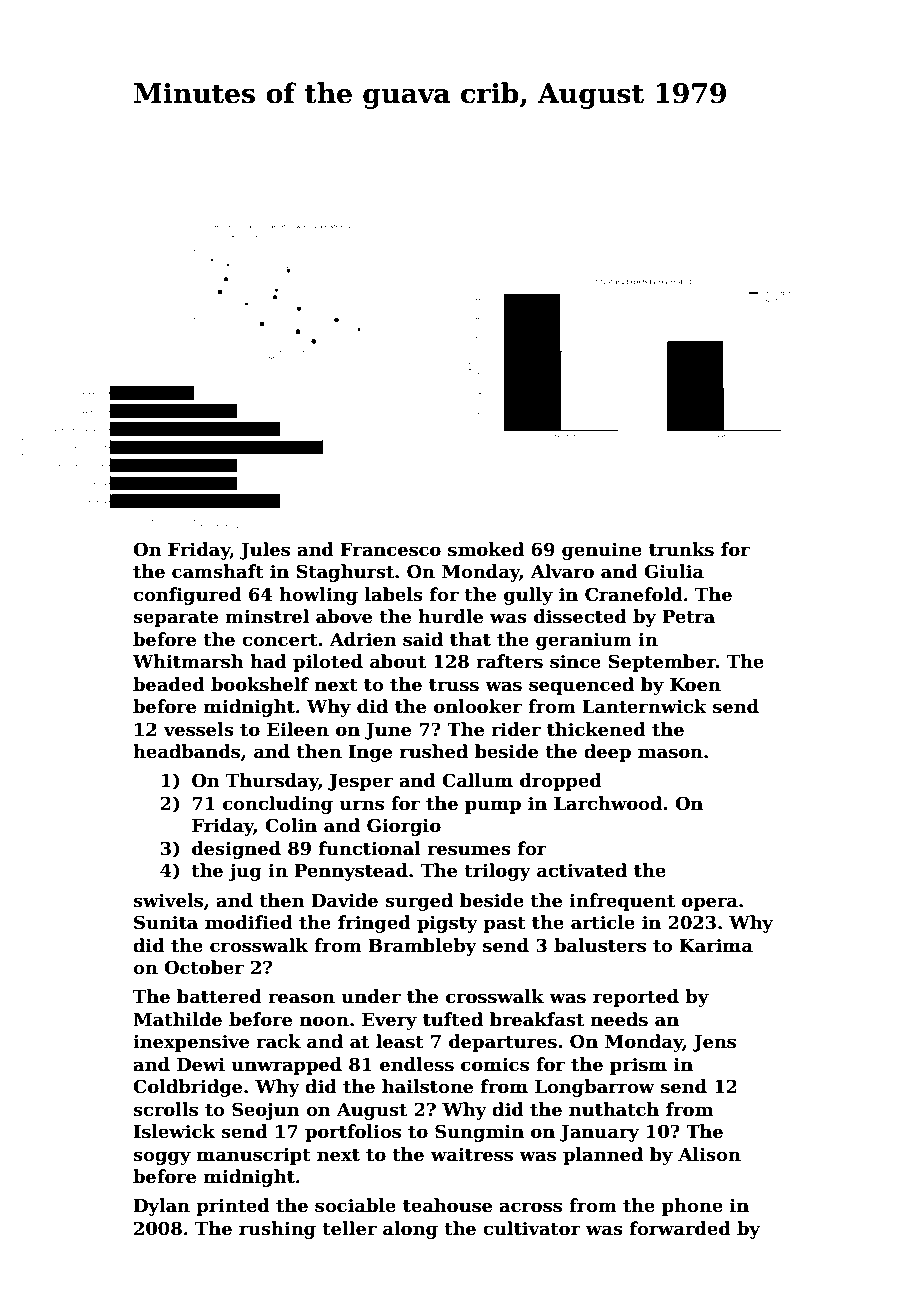  I want to click on Dylan, so click(161, 1207).
